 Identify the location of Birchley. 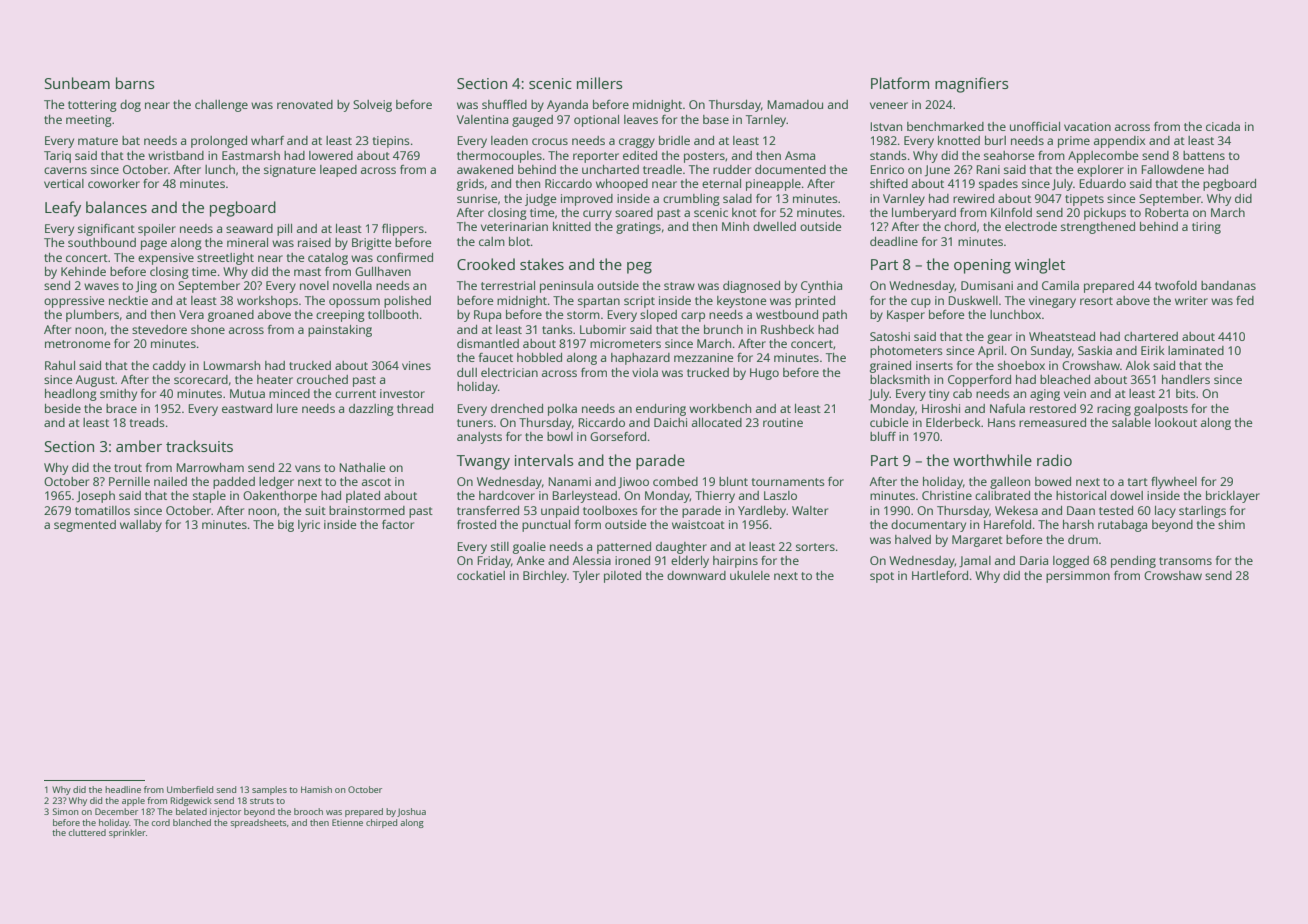
(545, 577).
